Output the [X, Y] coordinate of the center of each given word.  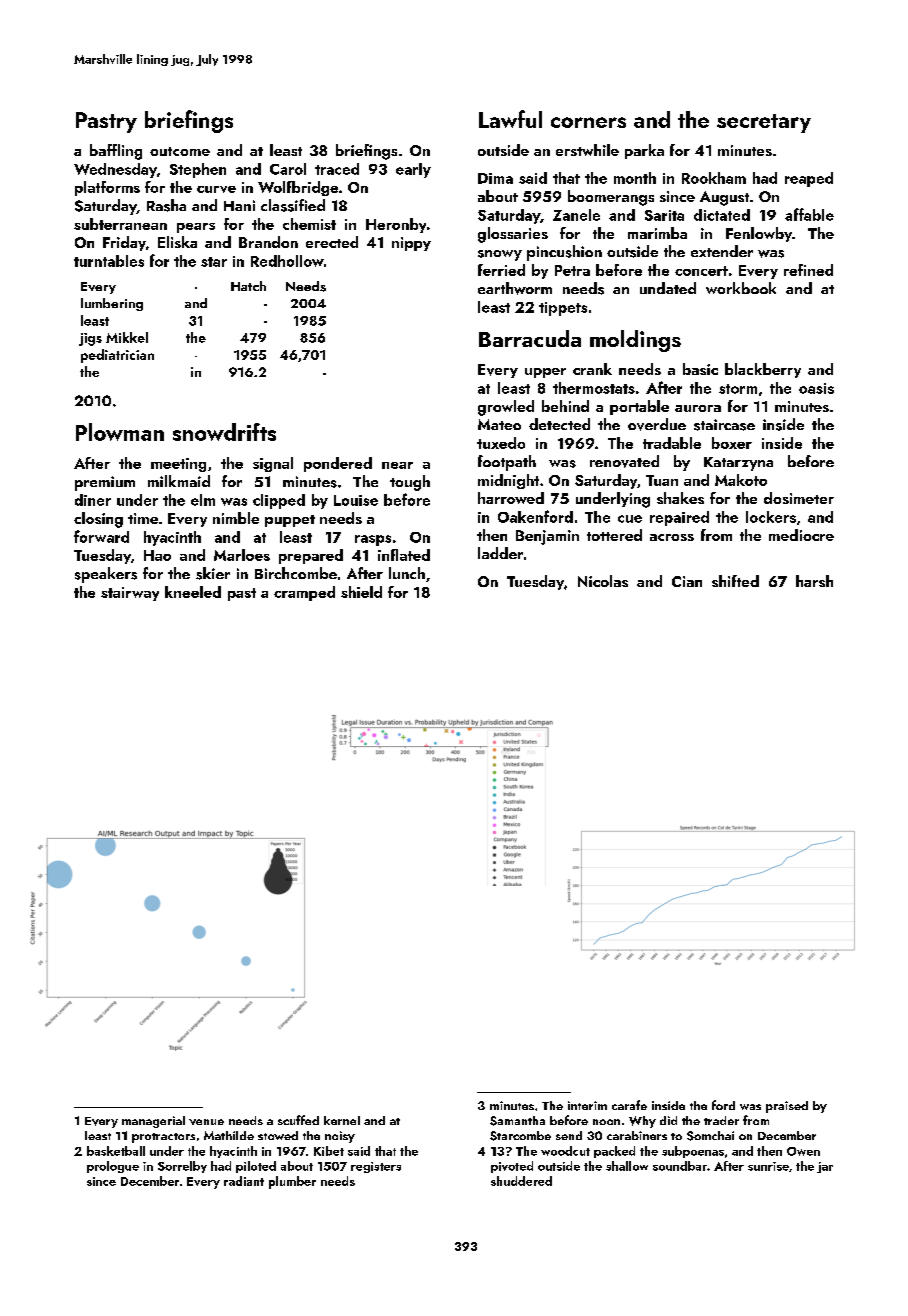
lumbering [112, 304]
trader [721, 1120]
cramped [304, 593]
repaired [679, 518]
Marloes [242, 555]
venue [206, 1122]
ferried [501, 270]
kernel [342, 1120]
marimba [657, 233]
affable [809, 214]
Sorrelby [182, 1167]
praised [787, 1107]
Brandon [268, 242]
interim [587, 1105]
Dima [495, 178]
